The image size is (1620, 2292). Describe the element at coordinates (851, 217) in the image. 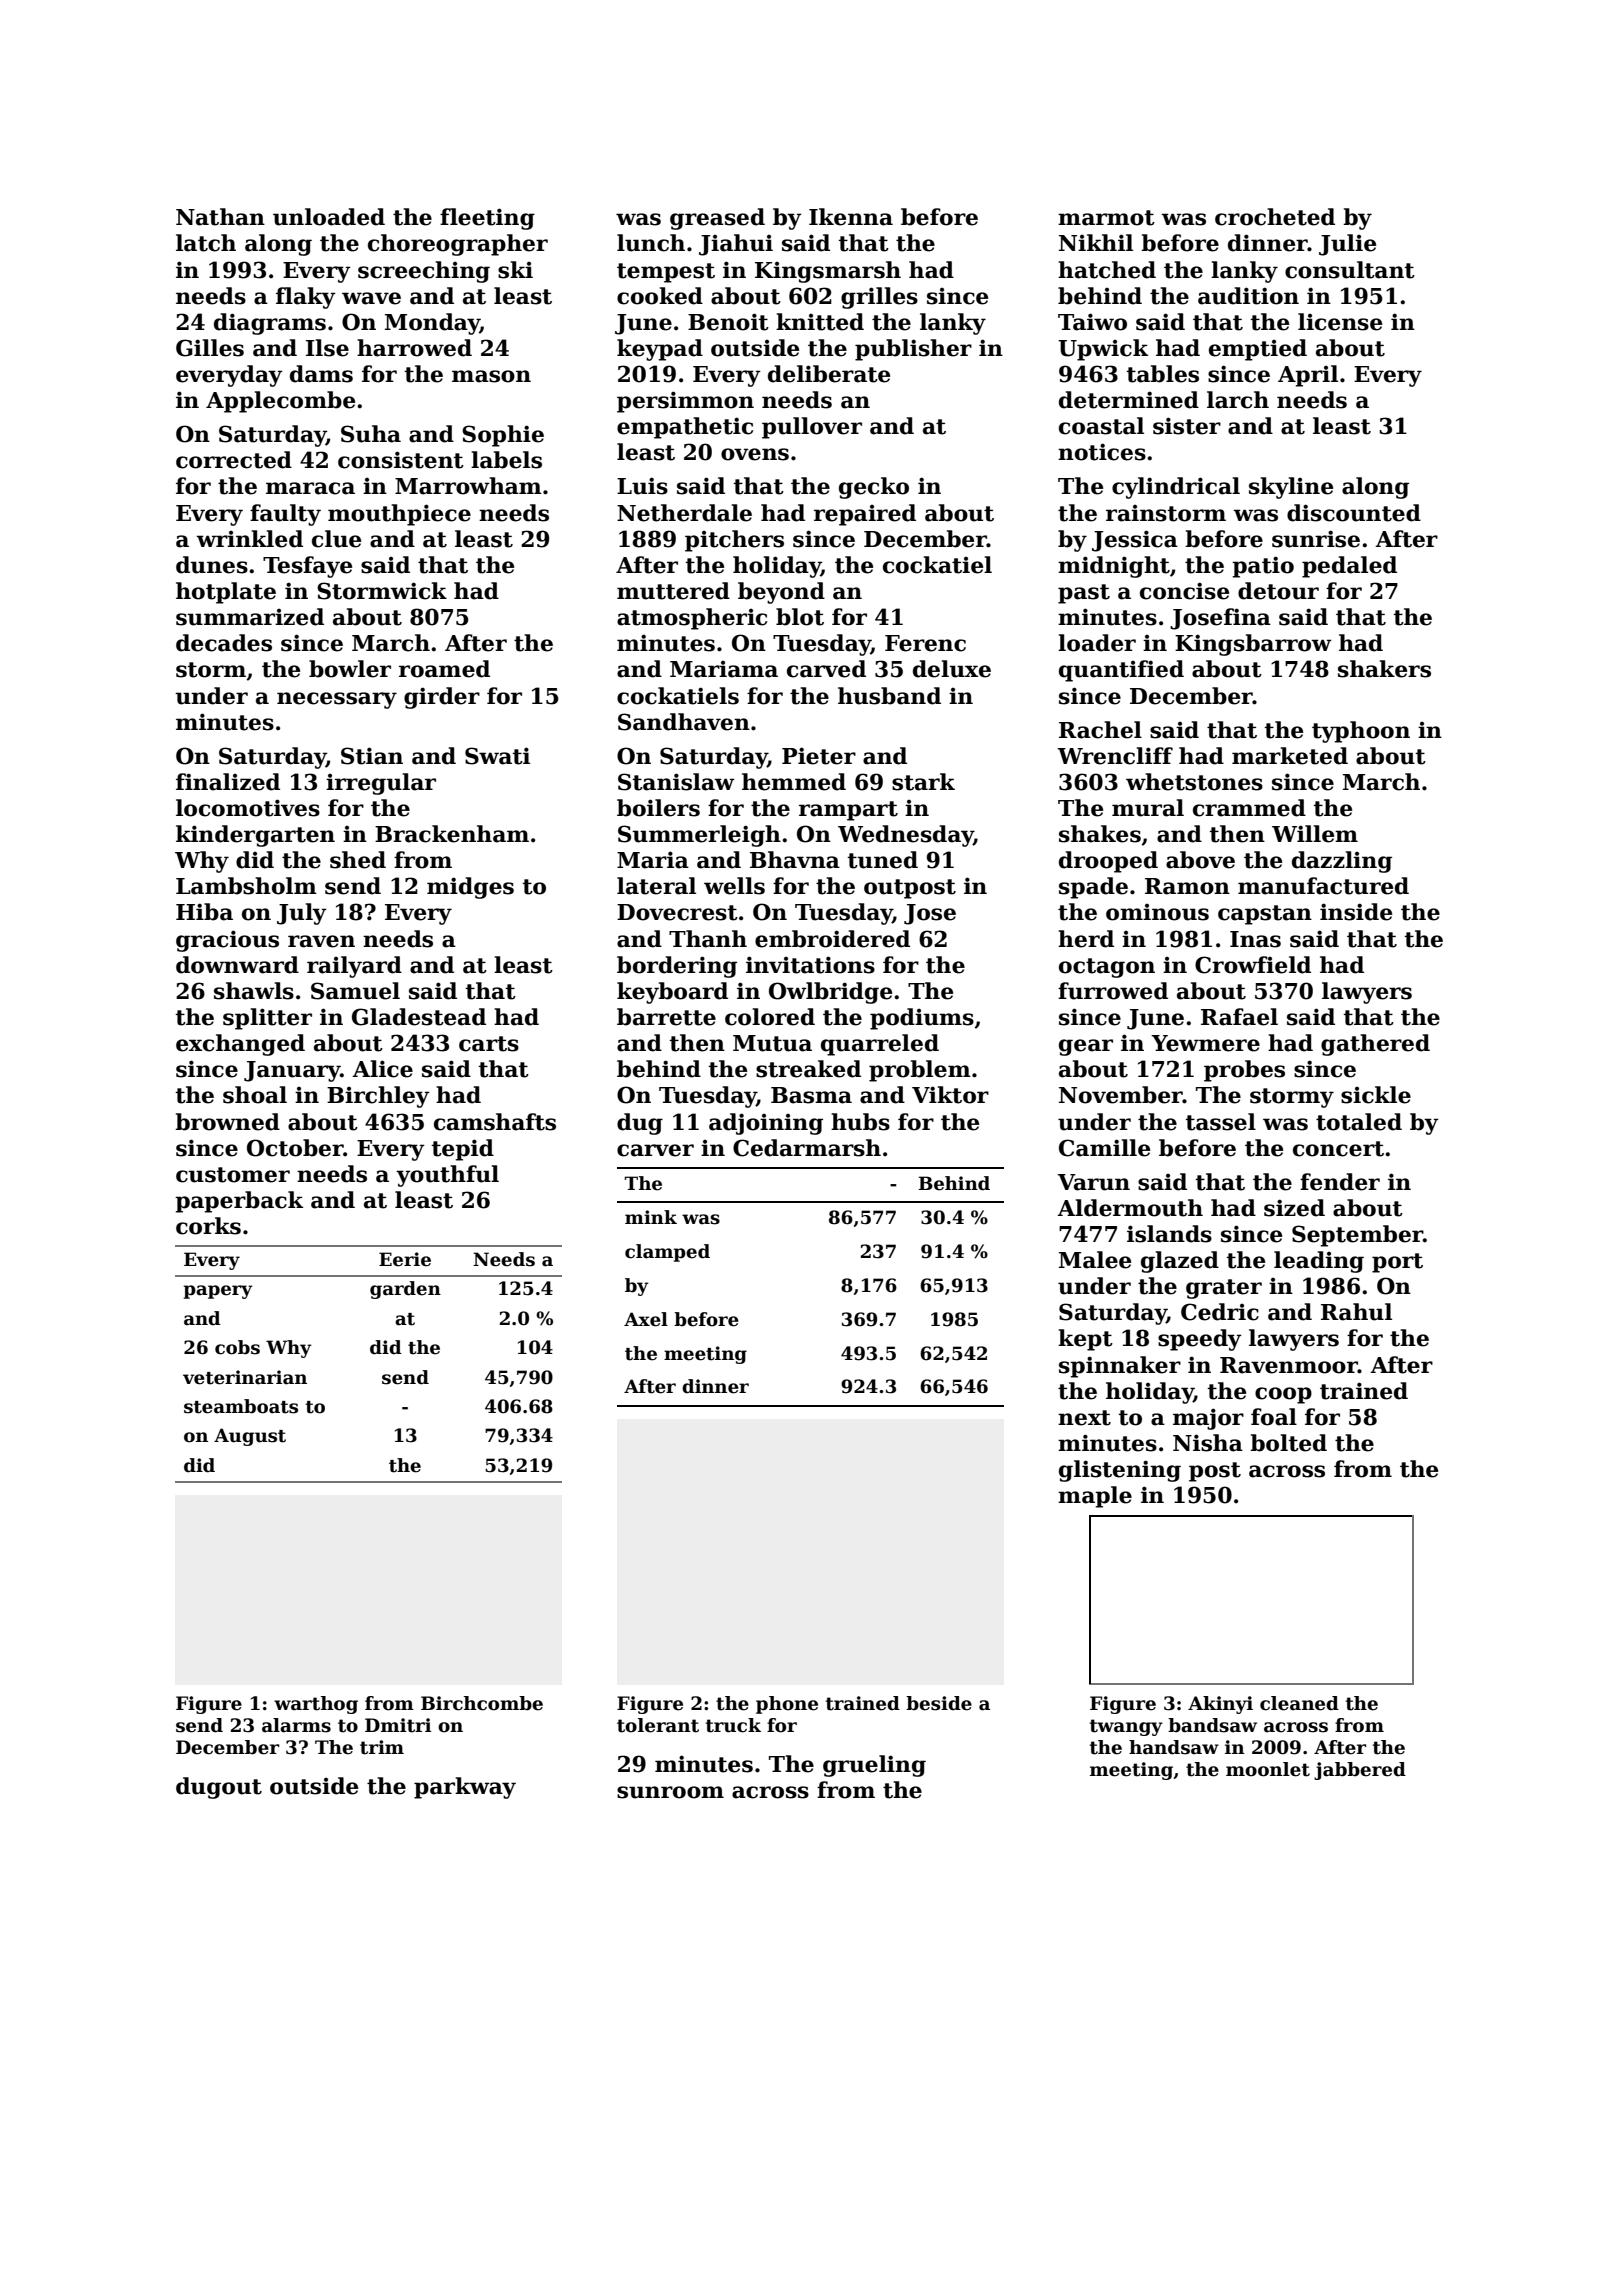

I see `Ikenna` at that location.
